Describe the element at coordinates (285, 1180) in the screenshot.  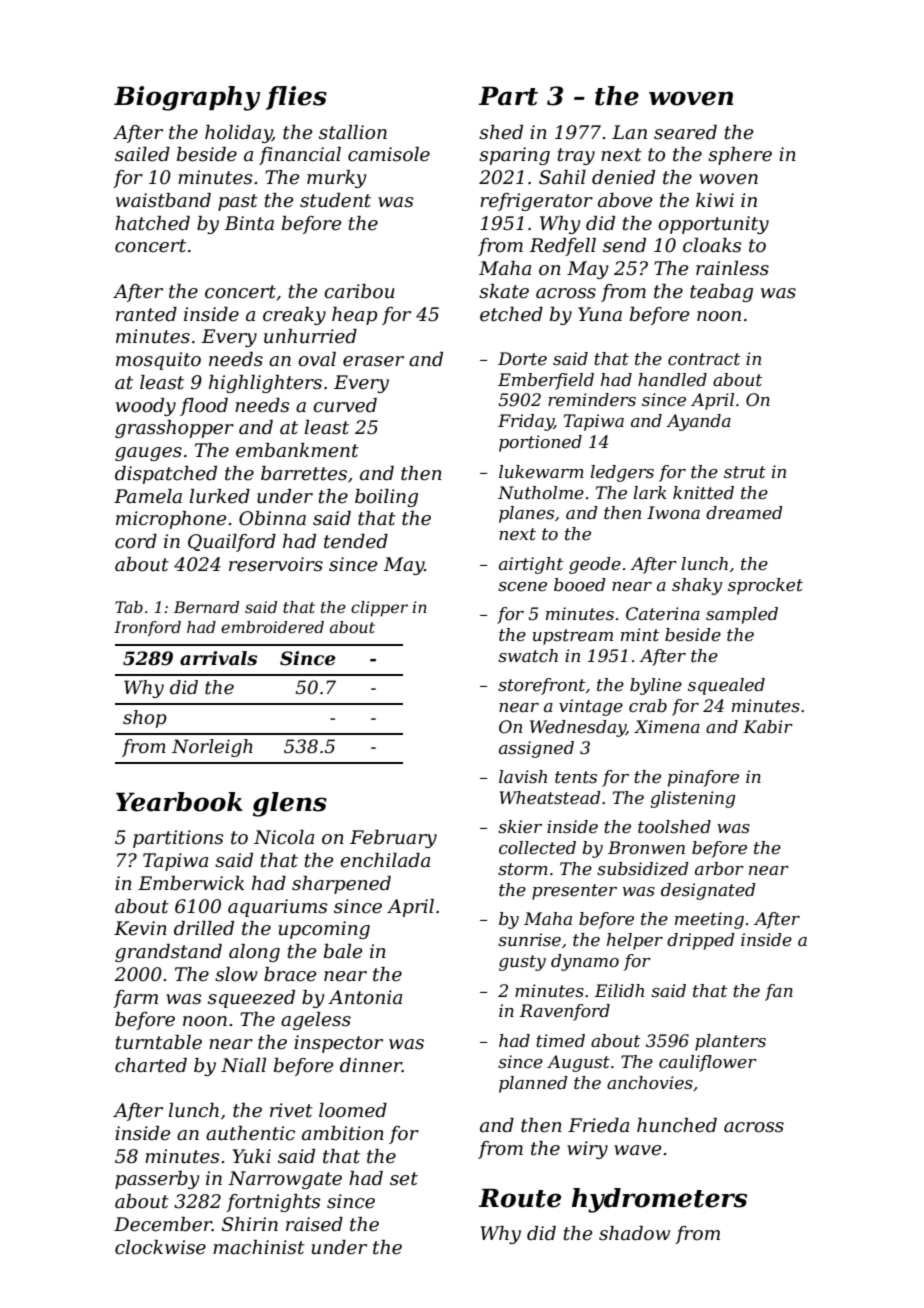
I see `Narrowgate` at that location.
